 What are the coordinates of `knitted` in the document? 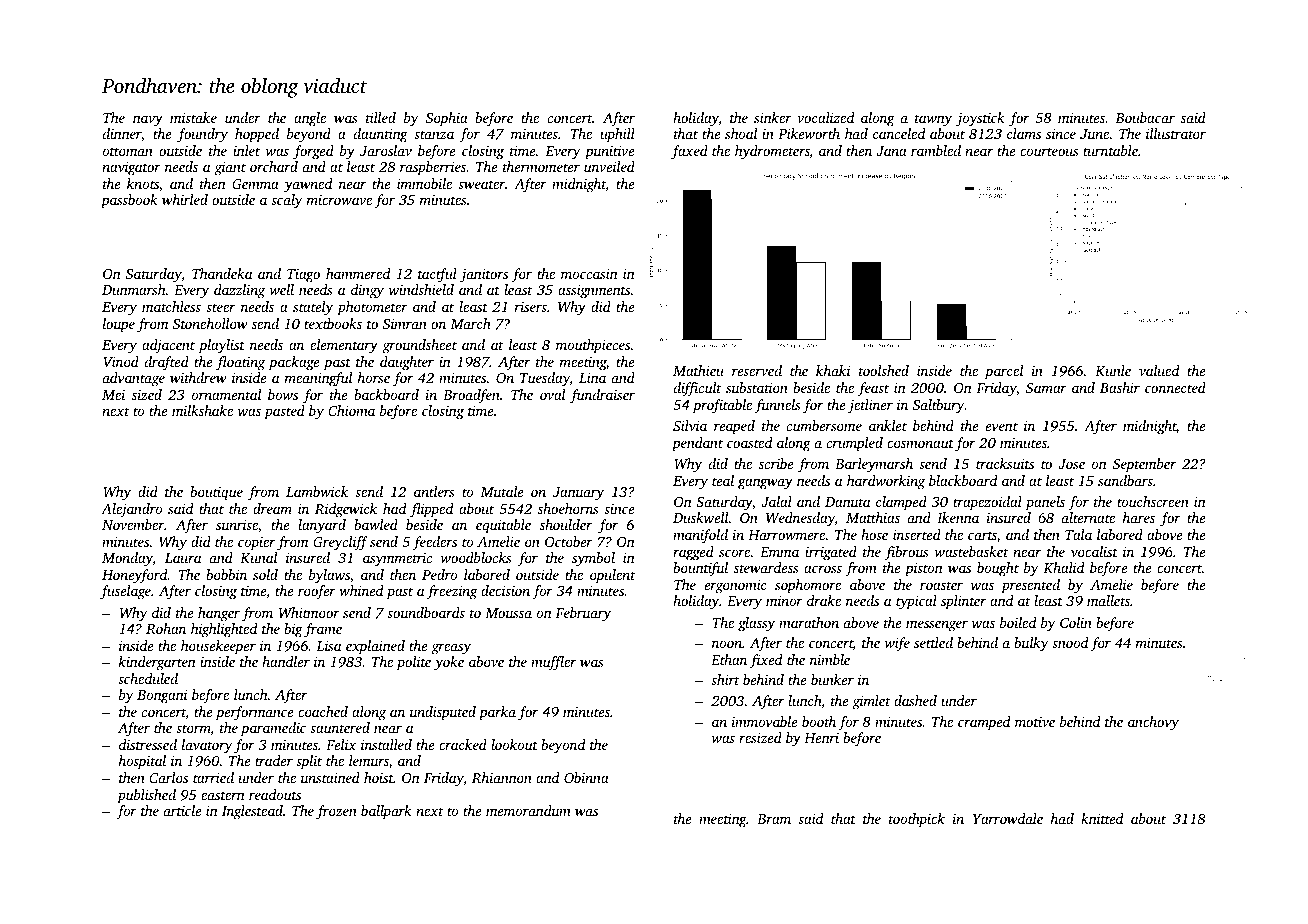 It's located at (1102, 818).
